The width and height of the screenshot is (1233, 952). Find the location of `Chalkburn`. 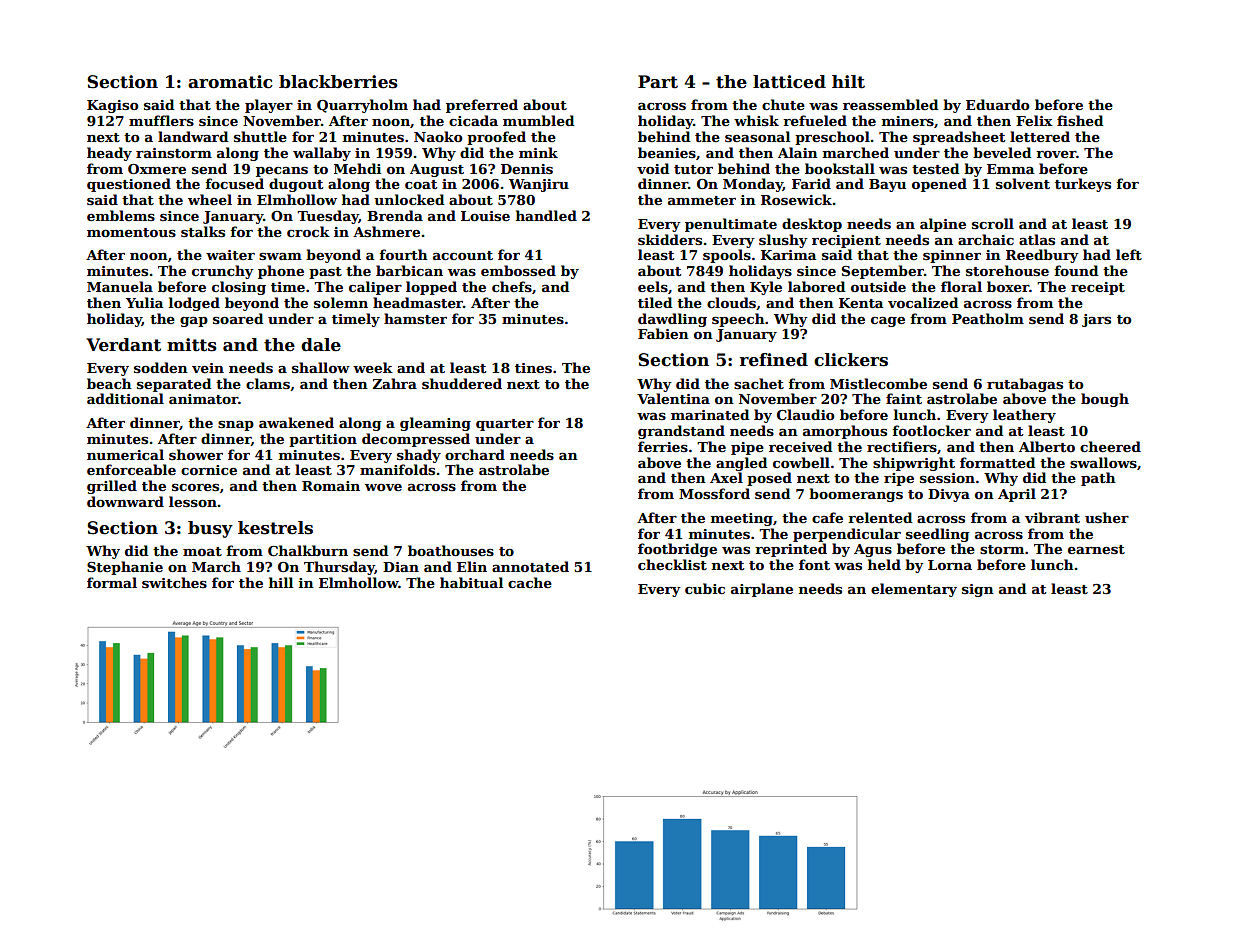

Chalkburn is located at coordinates (308, 550).
